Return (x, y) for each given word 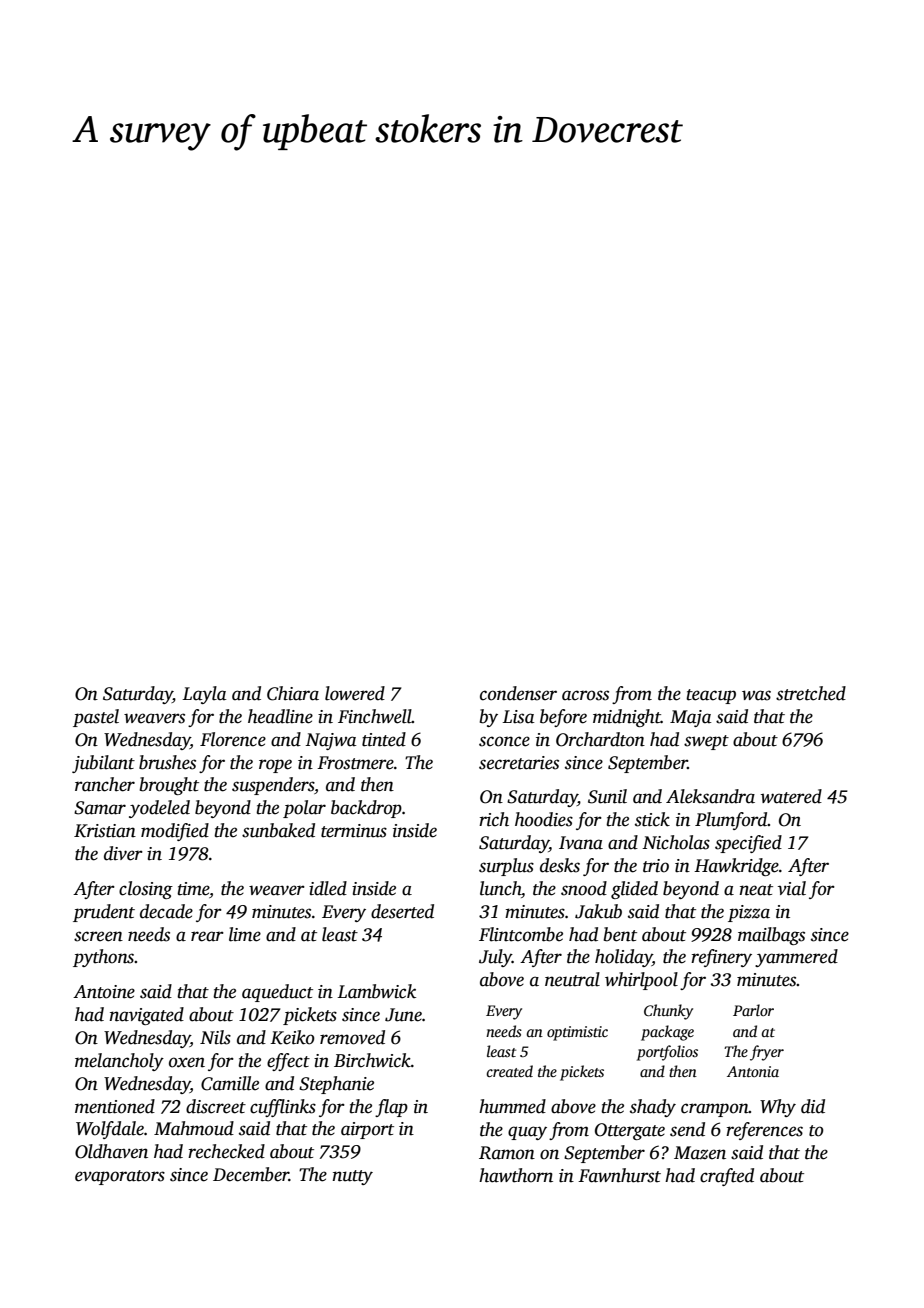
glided (634, 890)
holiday (623, 958)
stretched (811, 693)
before (563, 718)
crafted (727, 1177)
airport (367, 1130)
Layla (204, 695)
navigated (147, 1016)
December (251, 1174)
